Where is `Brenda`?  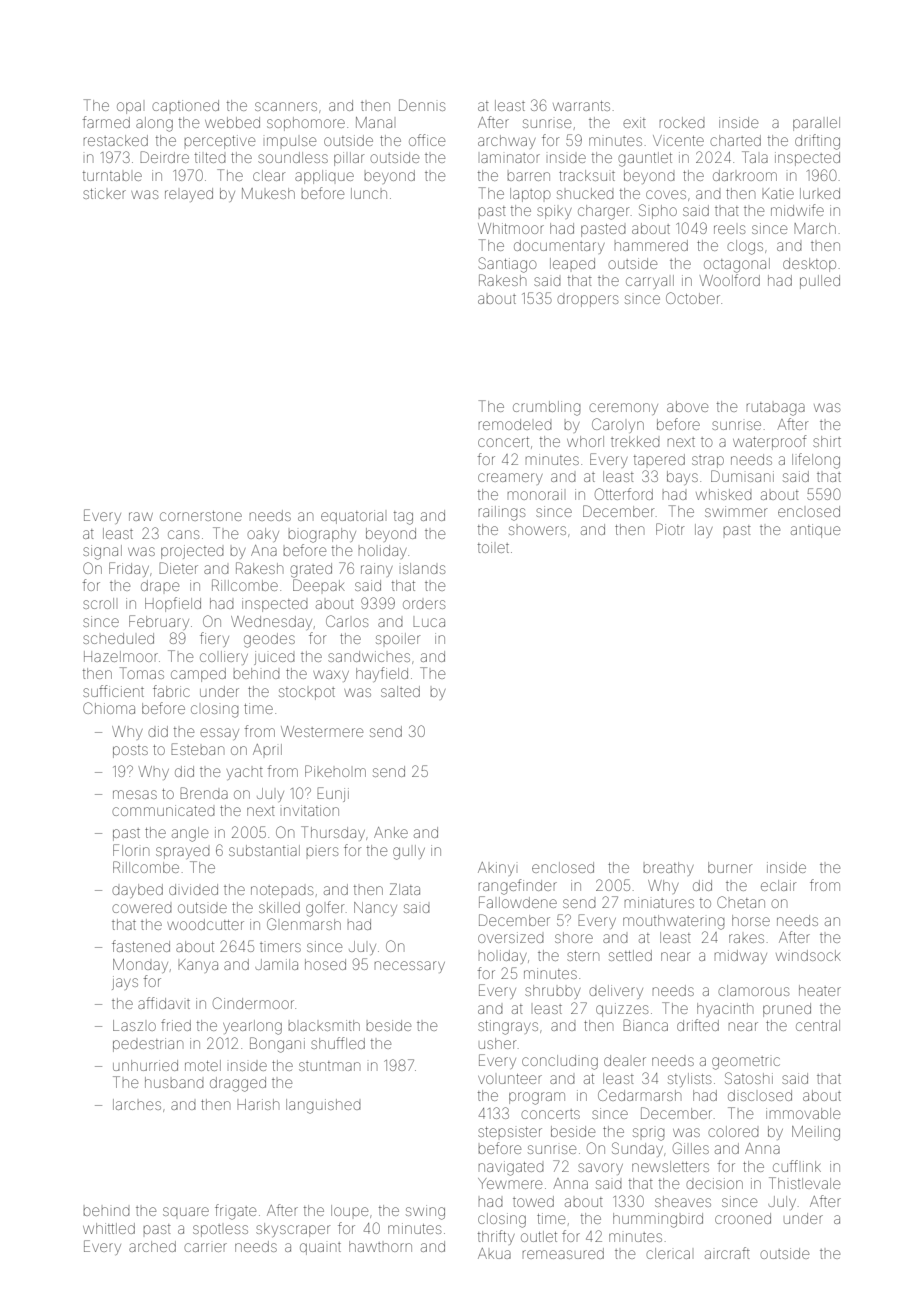
Brenda is located at coordinates (204, 793).
